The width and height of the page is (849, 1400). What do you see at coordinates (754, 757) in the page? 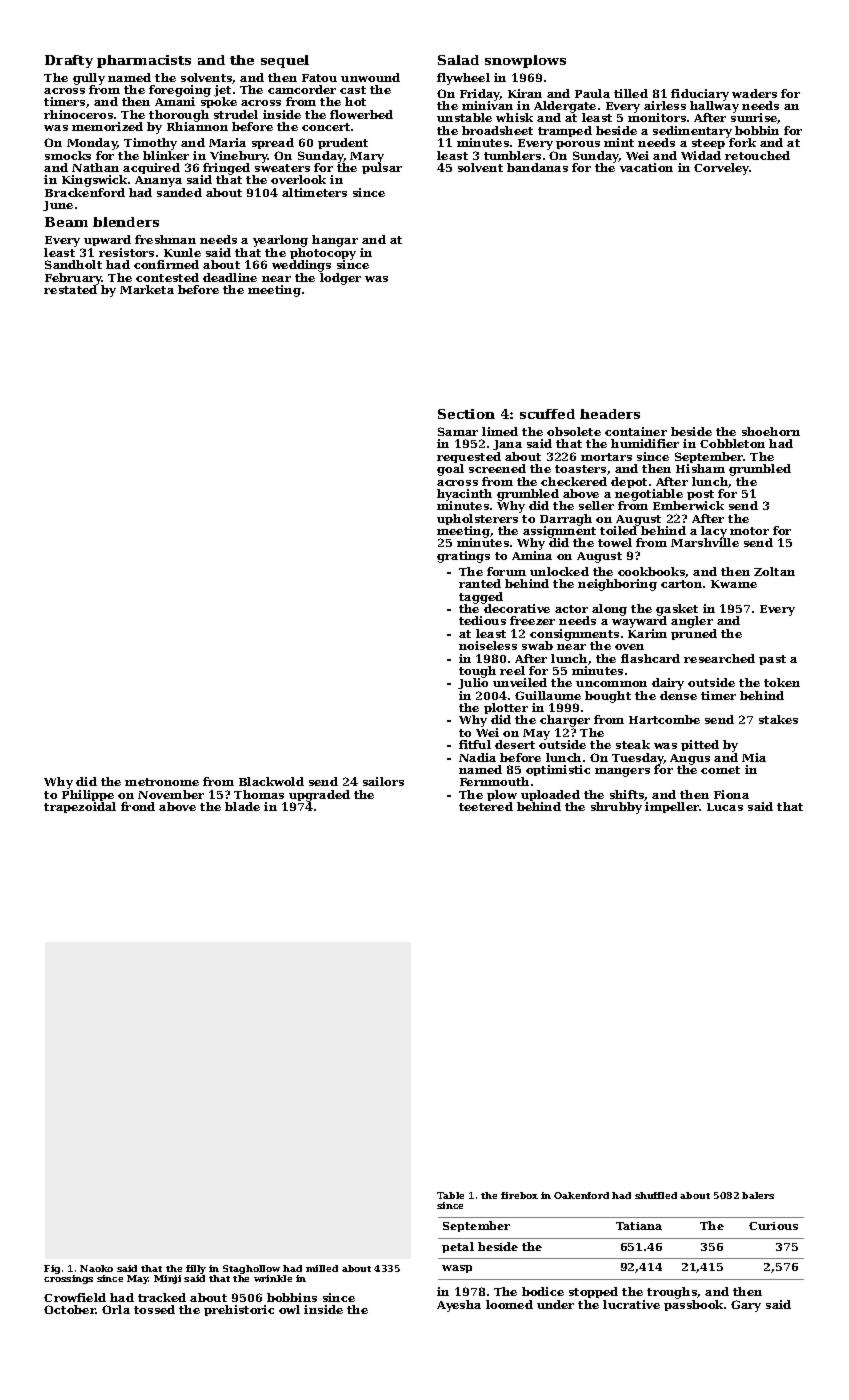
I see `Mia` at bounding box center [754, 757].
